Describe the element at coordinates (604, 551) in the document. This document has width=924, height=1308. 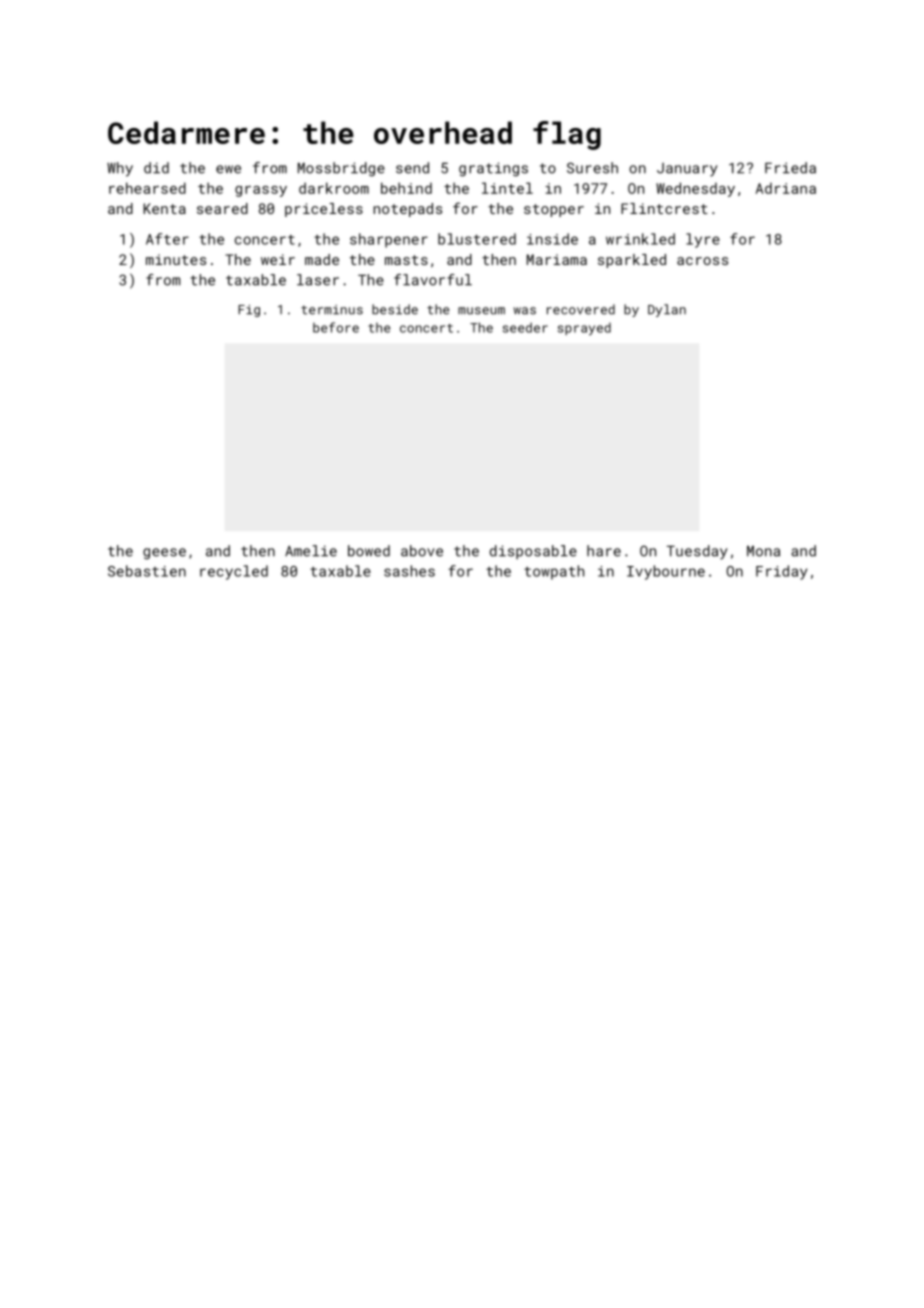
I see `hare` at that location.
